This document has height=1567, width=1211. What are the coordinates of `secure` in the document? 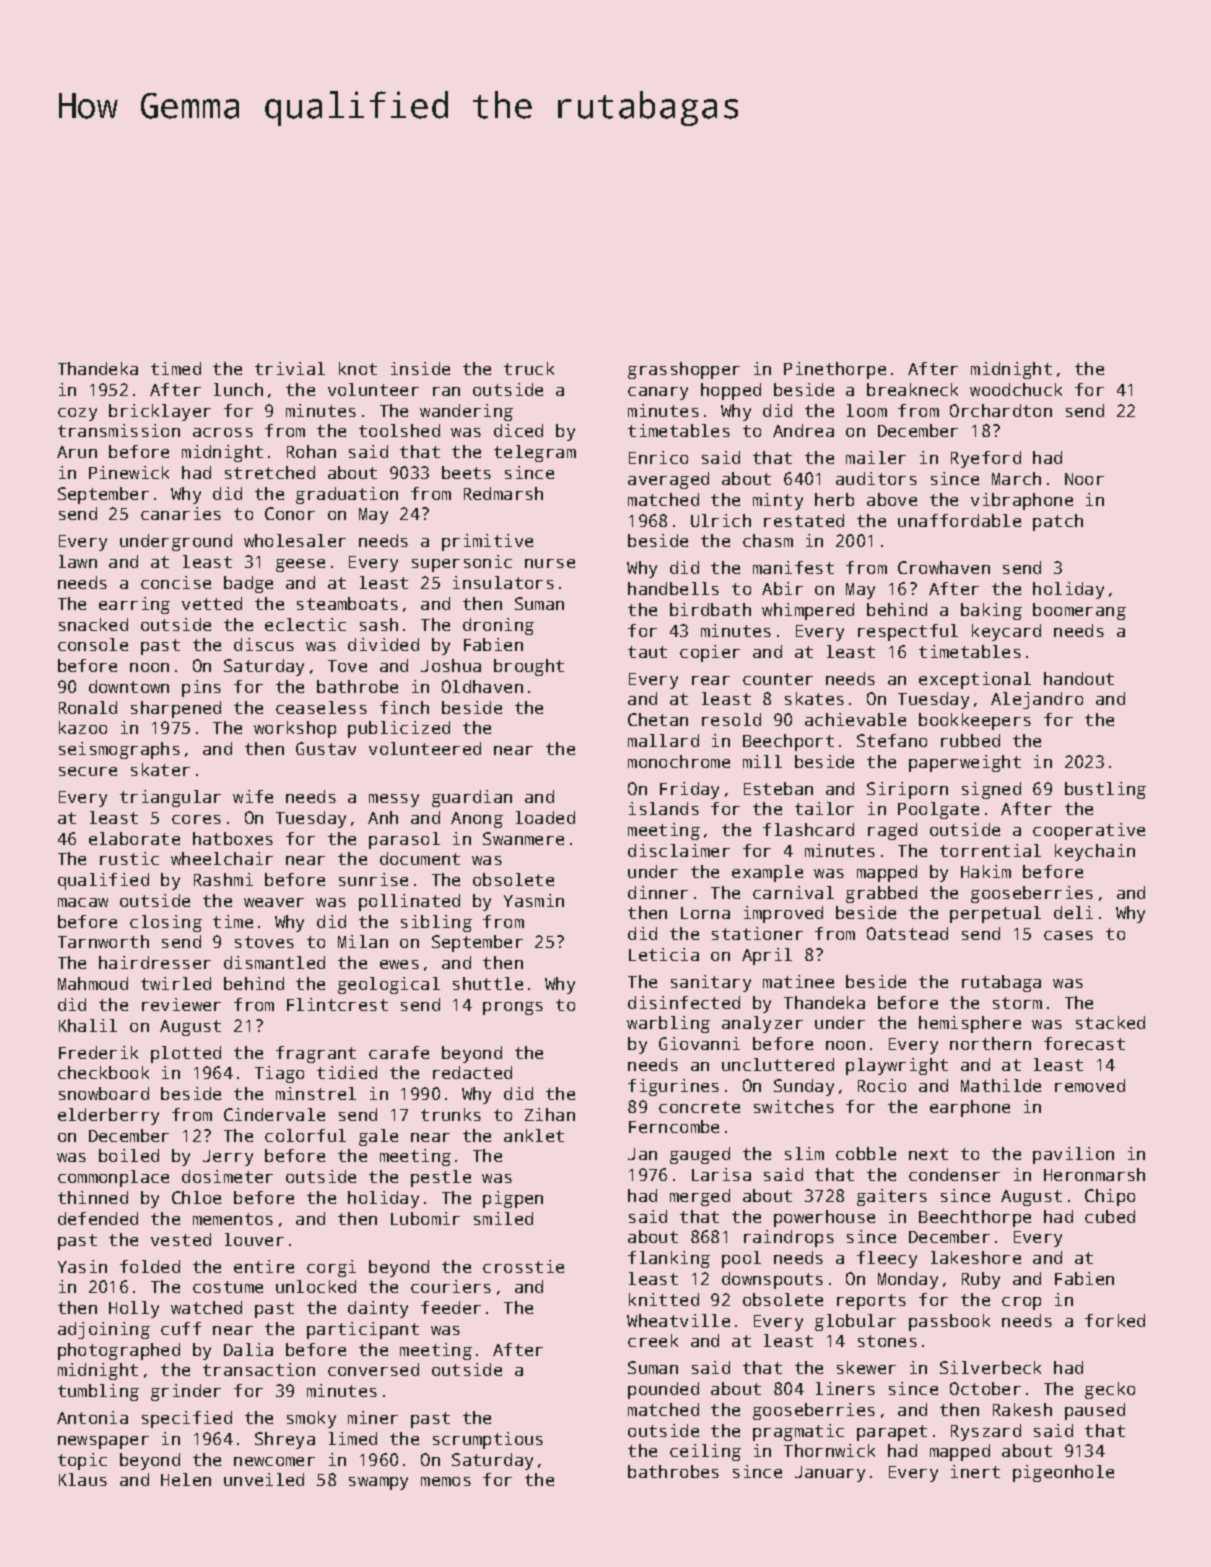 It's located at (88, 771).
